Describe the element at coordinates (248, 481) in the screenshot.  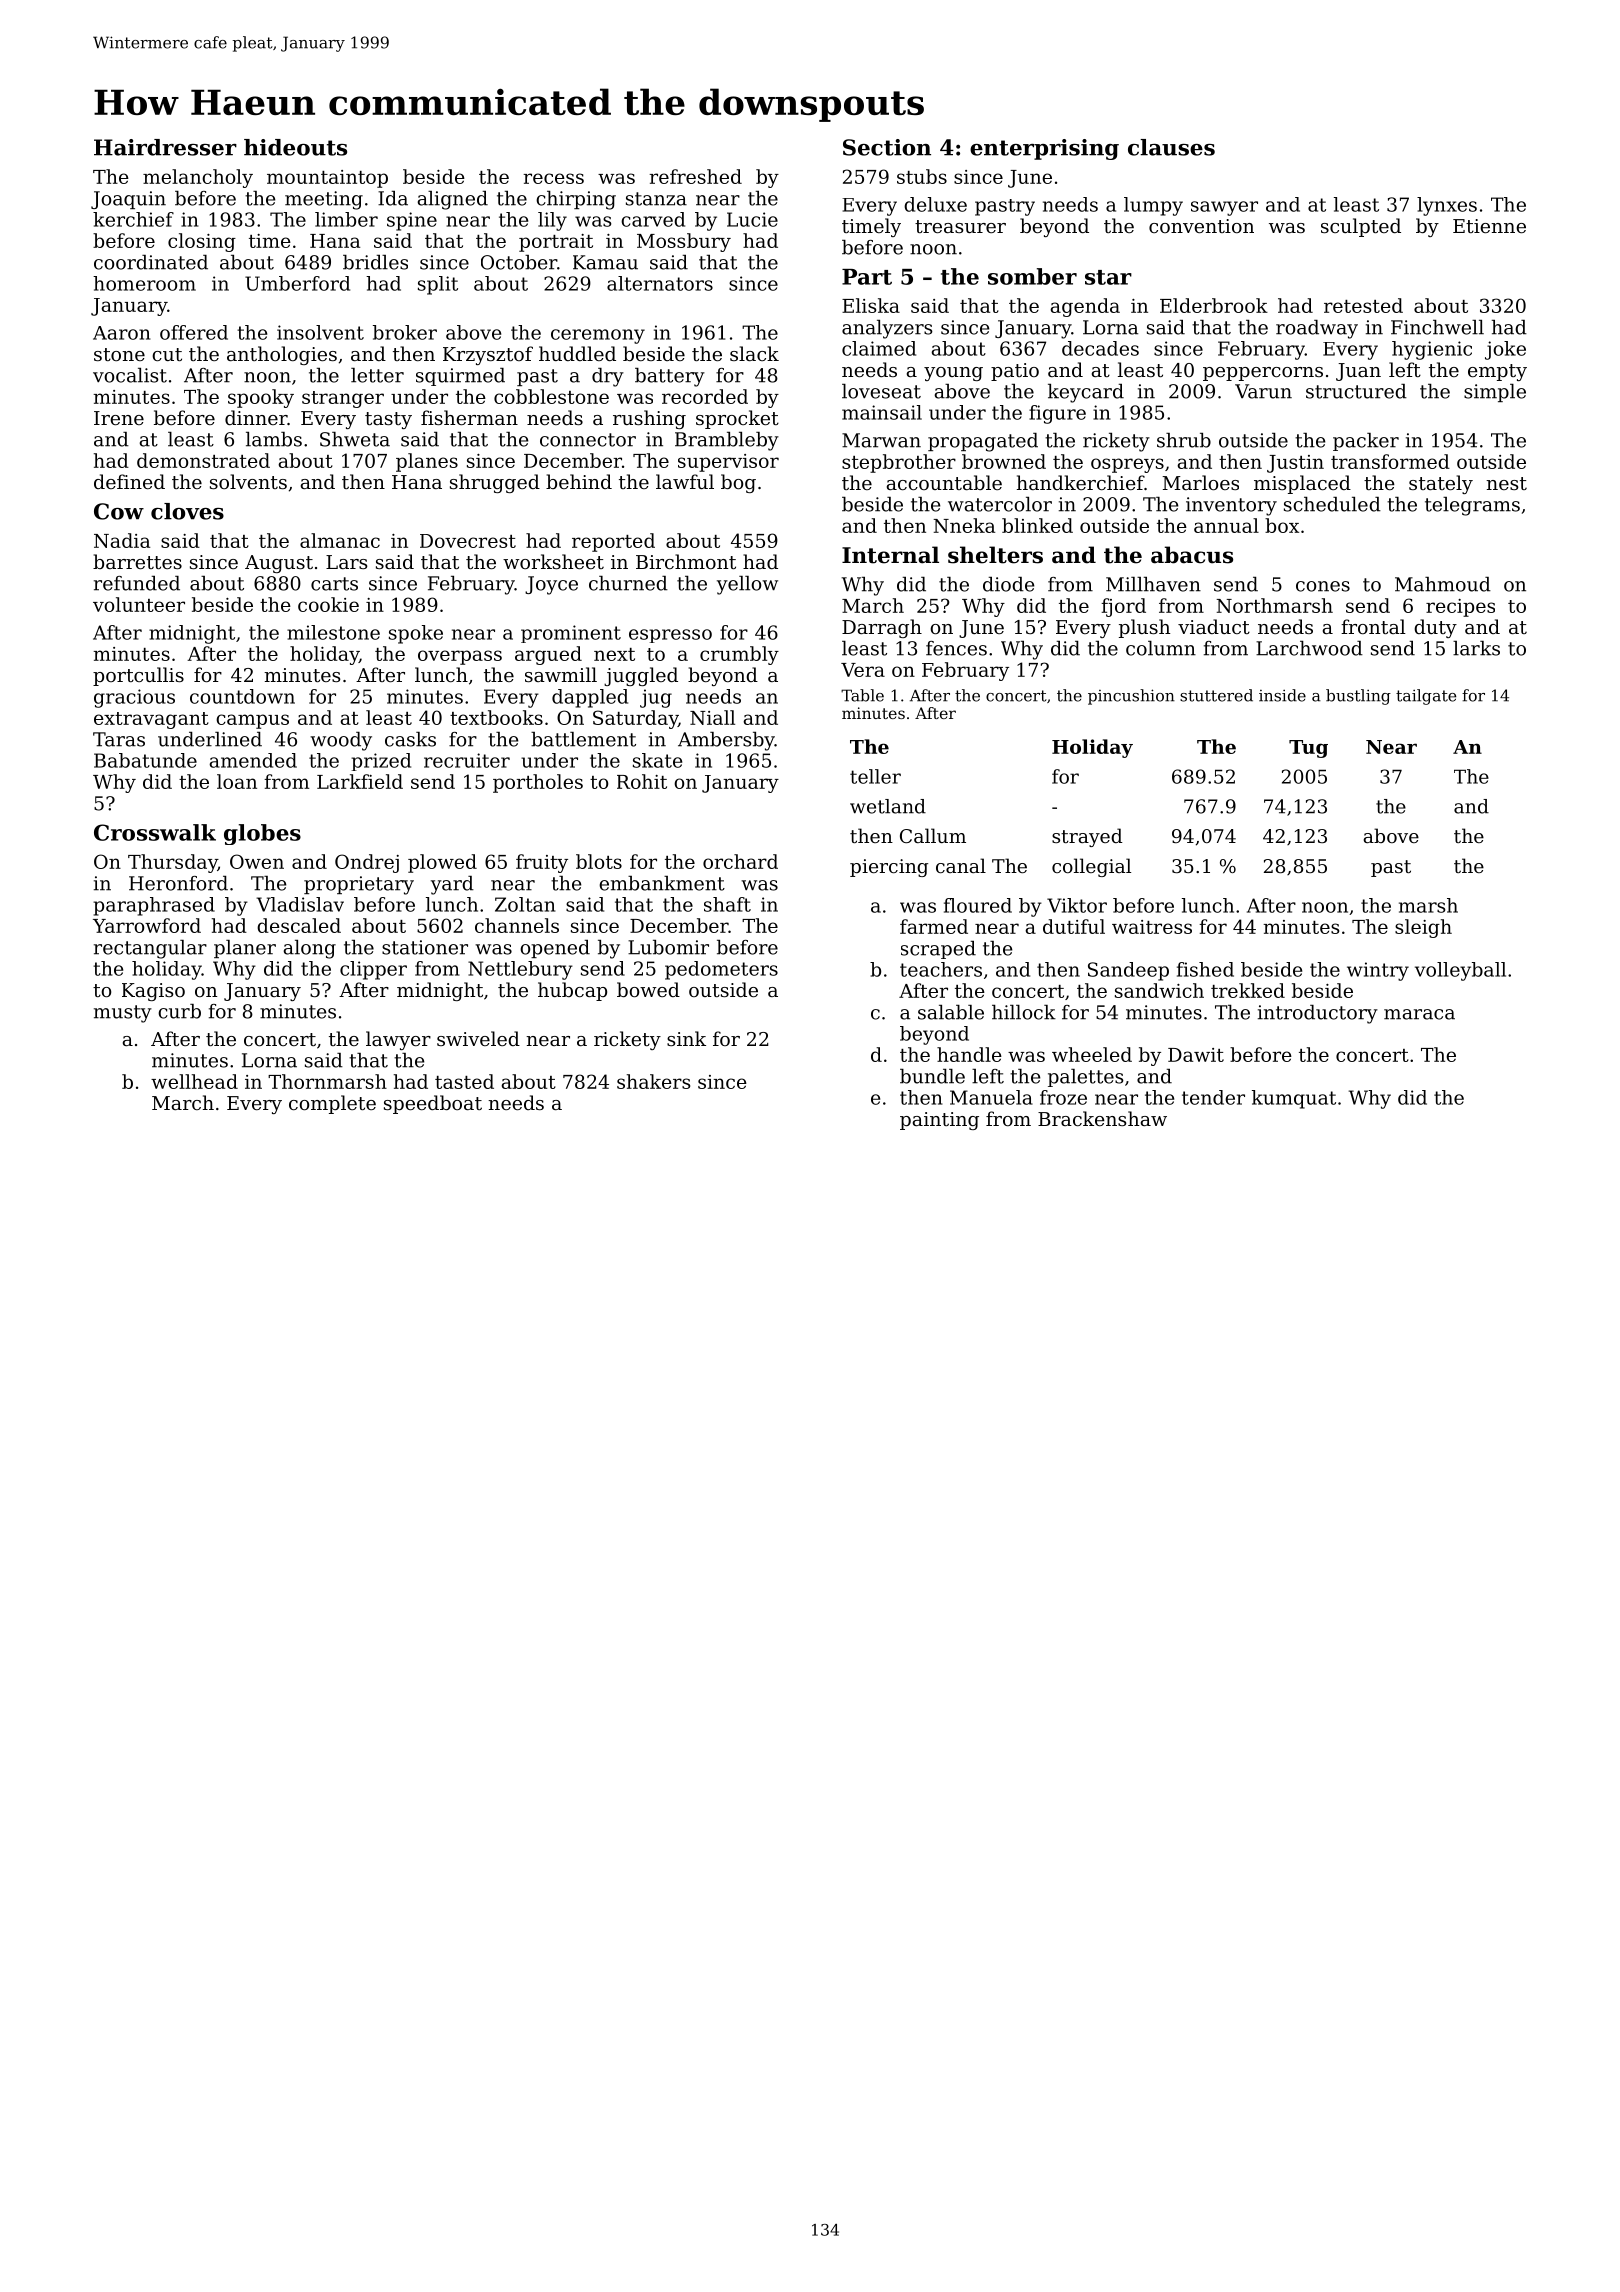
I see `solvents` at that location.
